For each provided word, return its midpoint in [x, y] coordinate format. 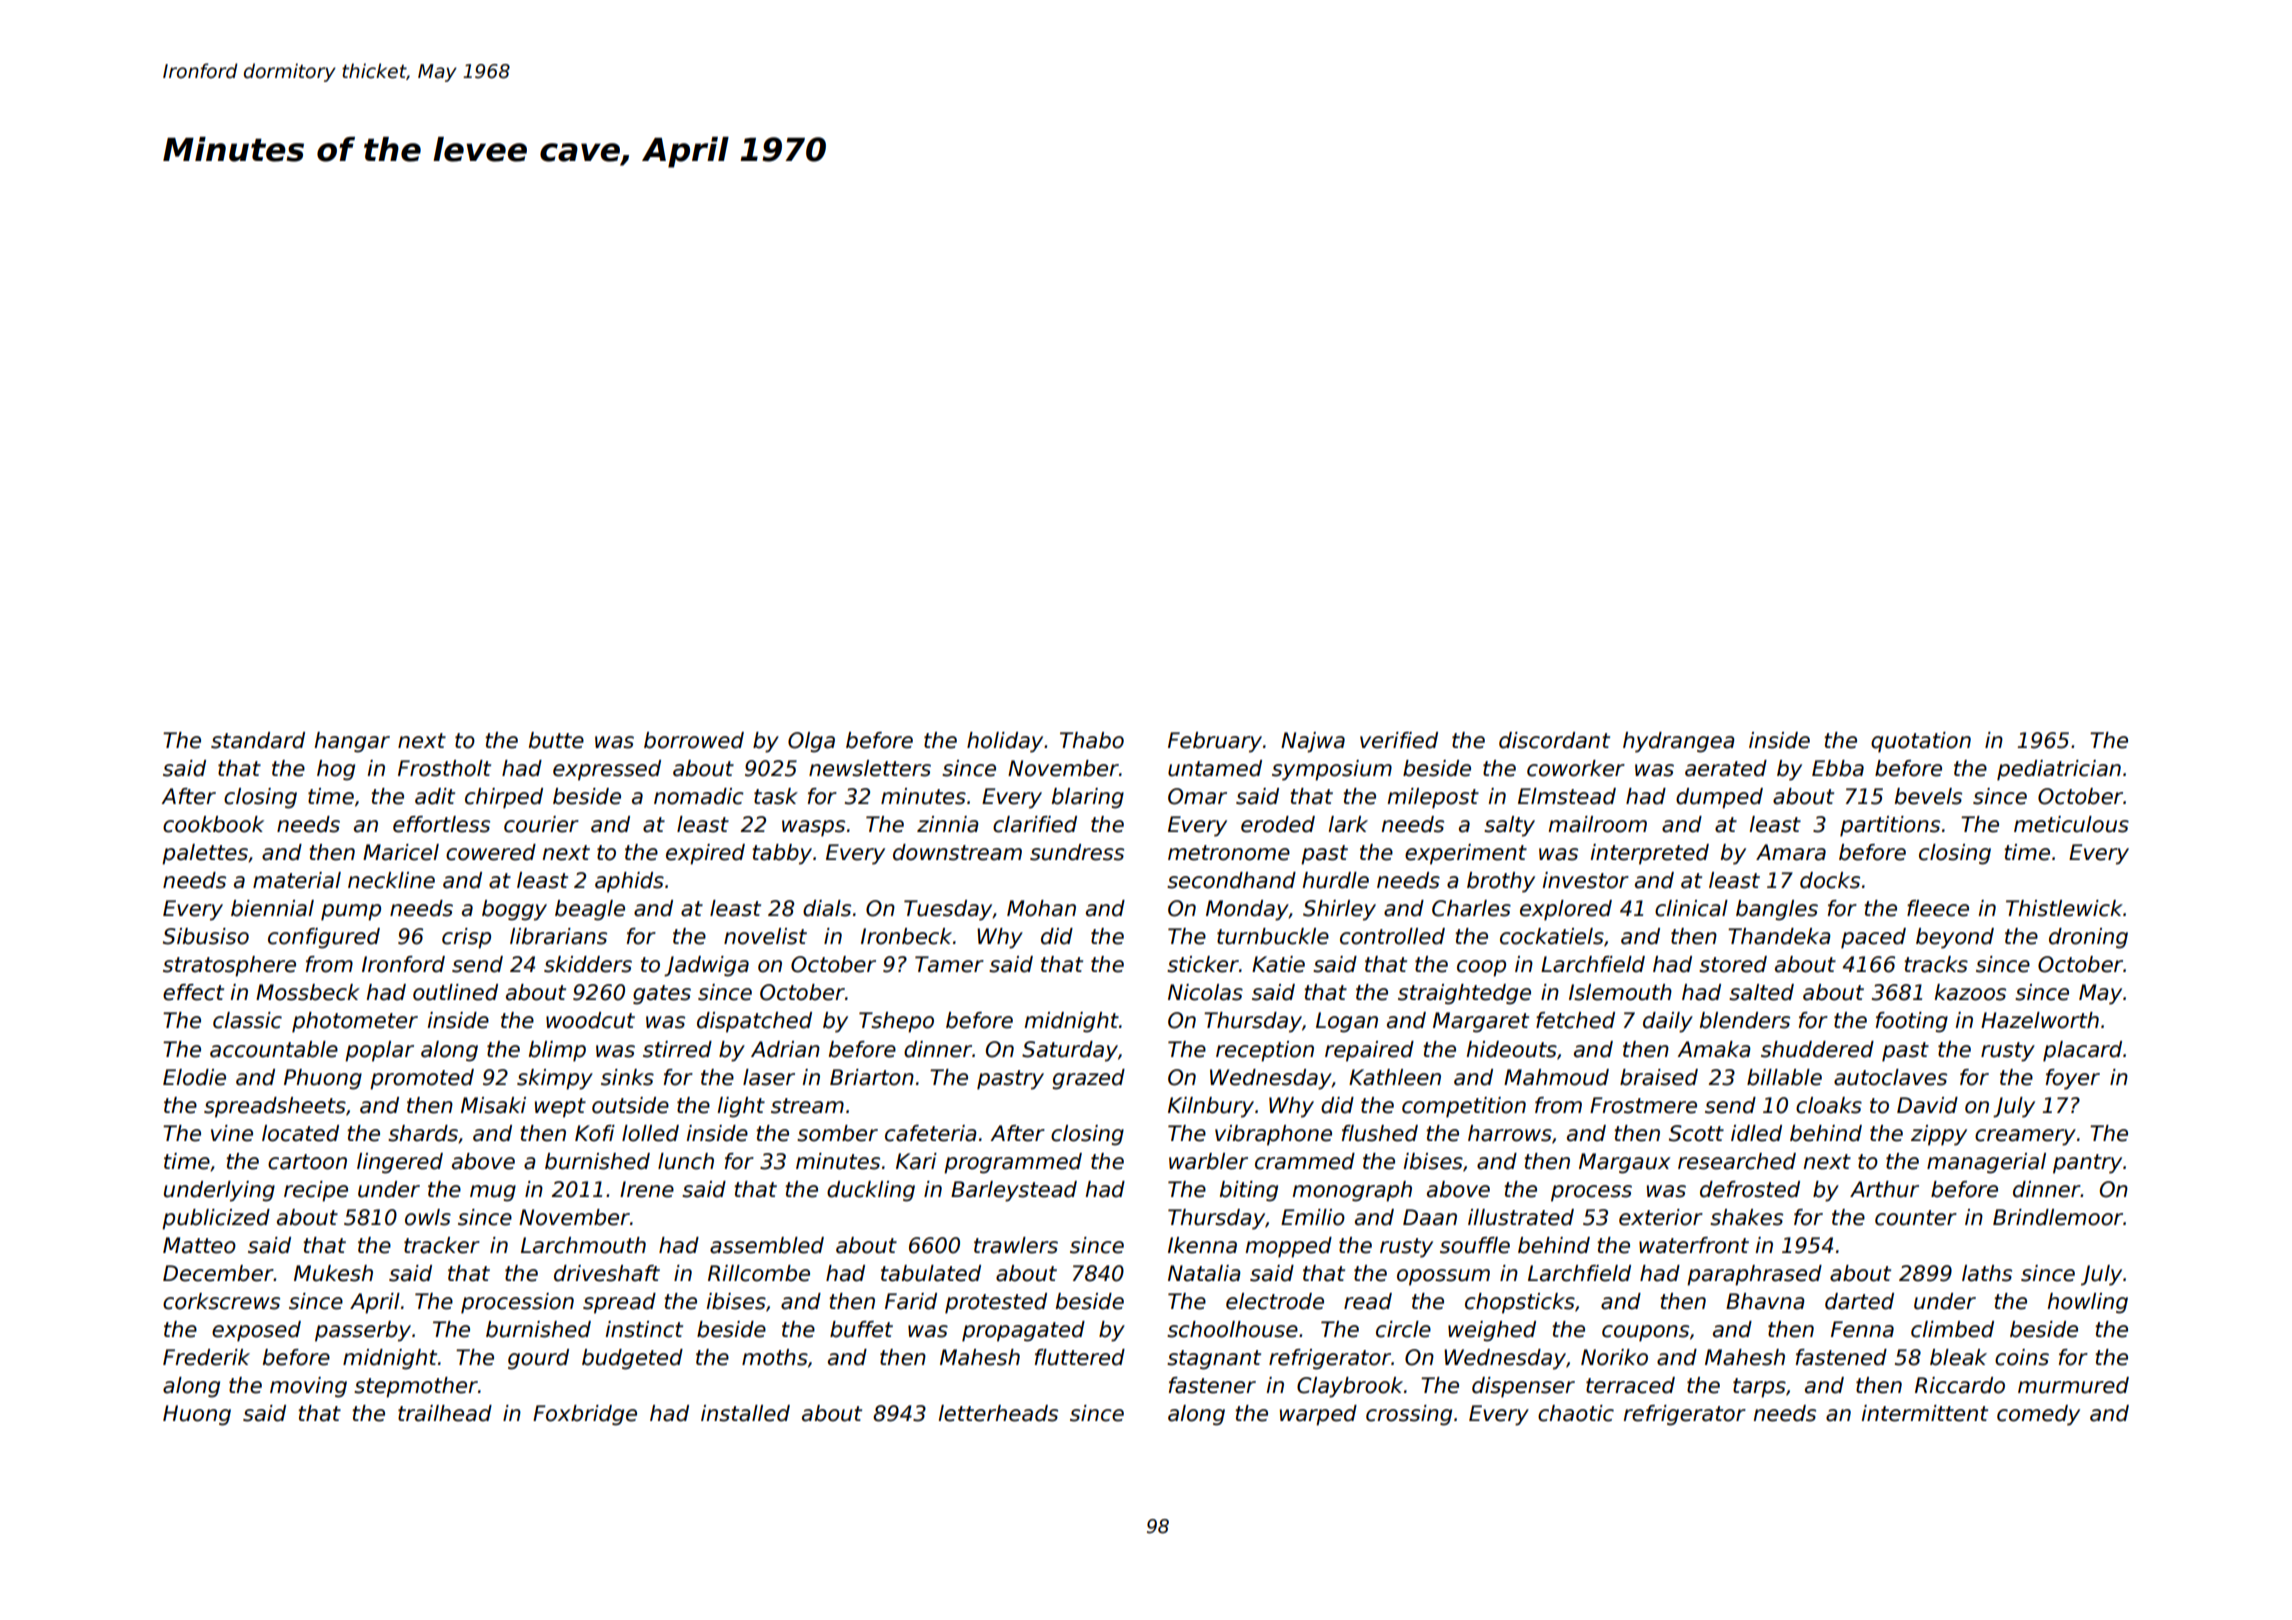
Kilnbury [1211, 1107]
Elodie [194, 1077]
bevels [1928, 796]
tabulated [931, 1273]
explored [1566, 910]
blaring [1088, 798]
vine [232, 1133]
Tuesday [948, 910]
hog [336, 770]
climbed [1952, 1329]
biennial [272, 908]
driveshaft [607, 1273]
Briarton [872, 1077]
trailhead [445, 1413]
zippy [1939, 1135]
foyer [2073, 1079]
